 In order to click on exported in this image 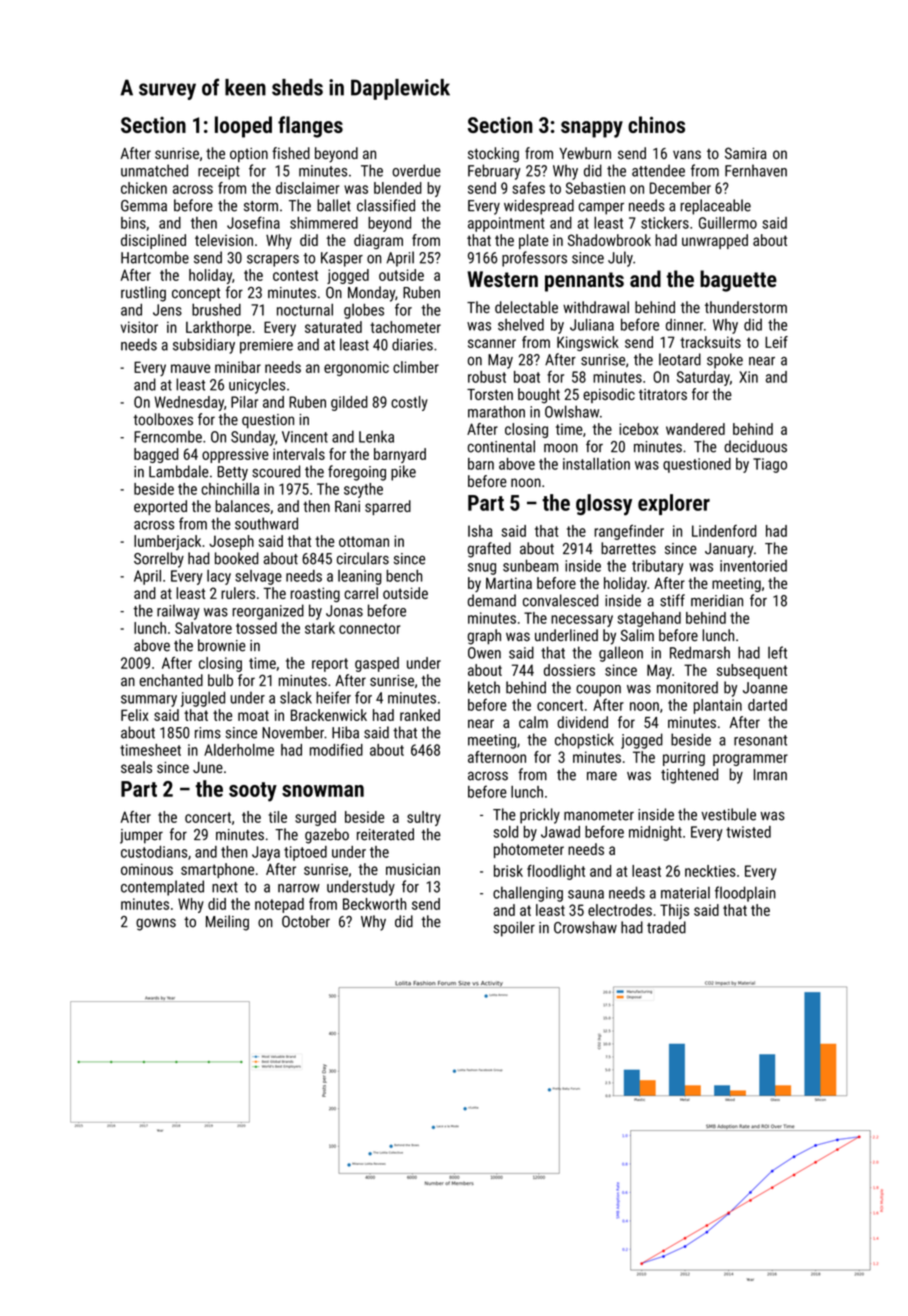, I will do `click(160, 507)`.
